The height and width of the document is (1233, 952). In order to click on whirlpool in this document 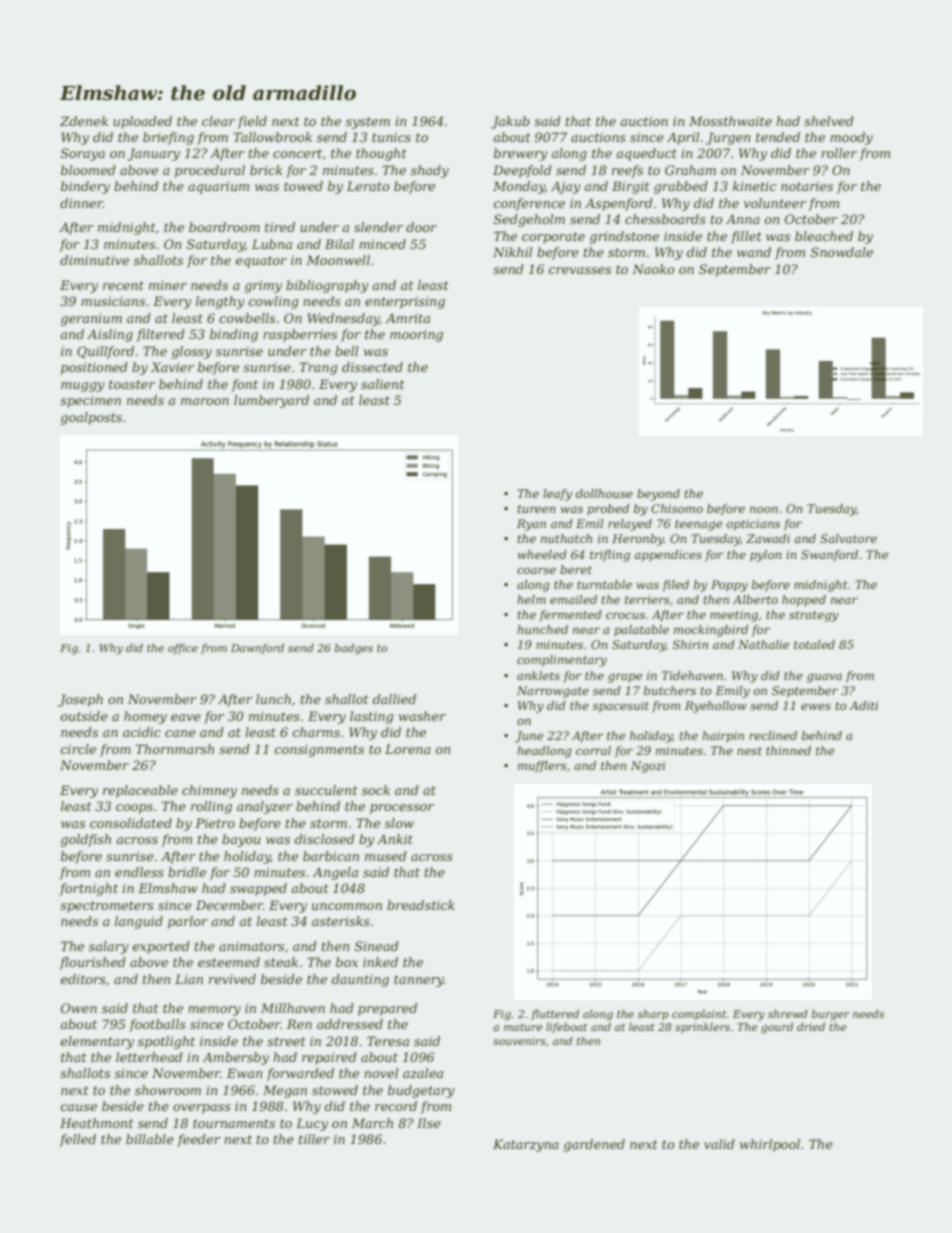, I will do `click(770, 1145)`.
